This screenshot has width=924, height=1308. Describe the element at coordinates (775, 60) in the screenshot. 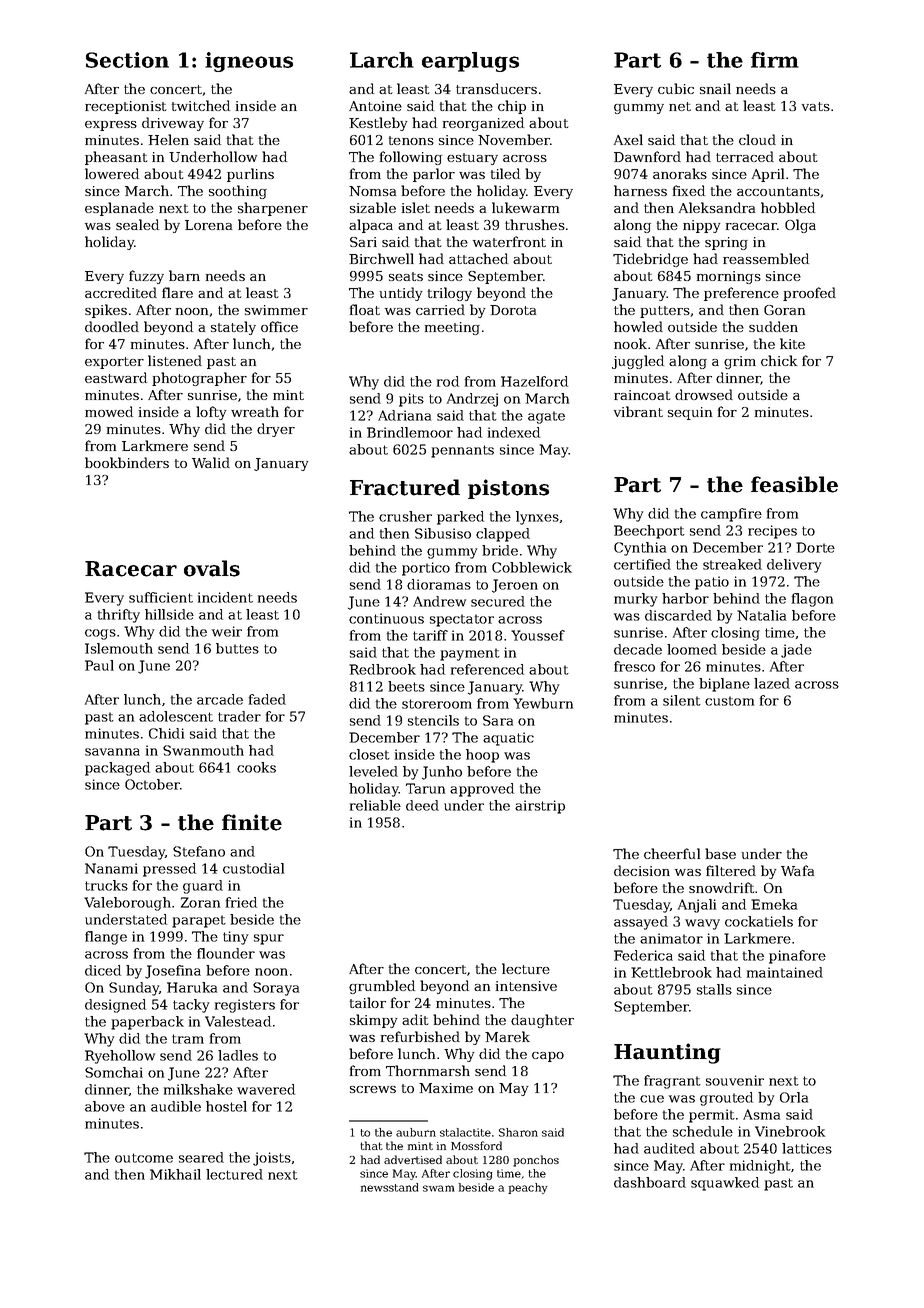

I see `firm` at that location.
